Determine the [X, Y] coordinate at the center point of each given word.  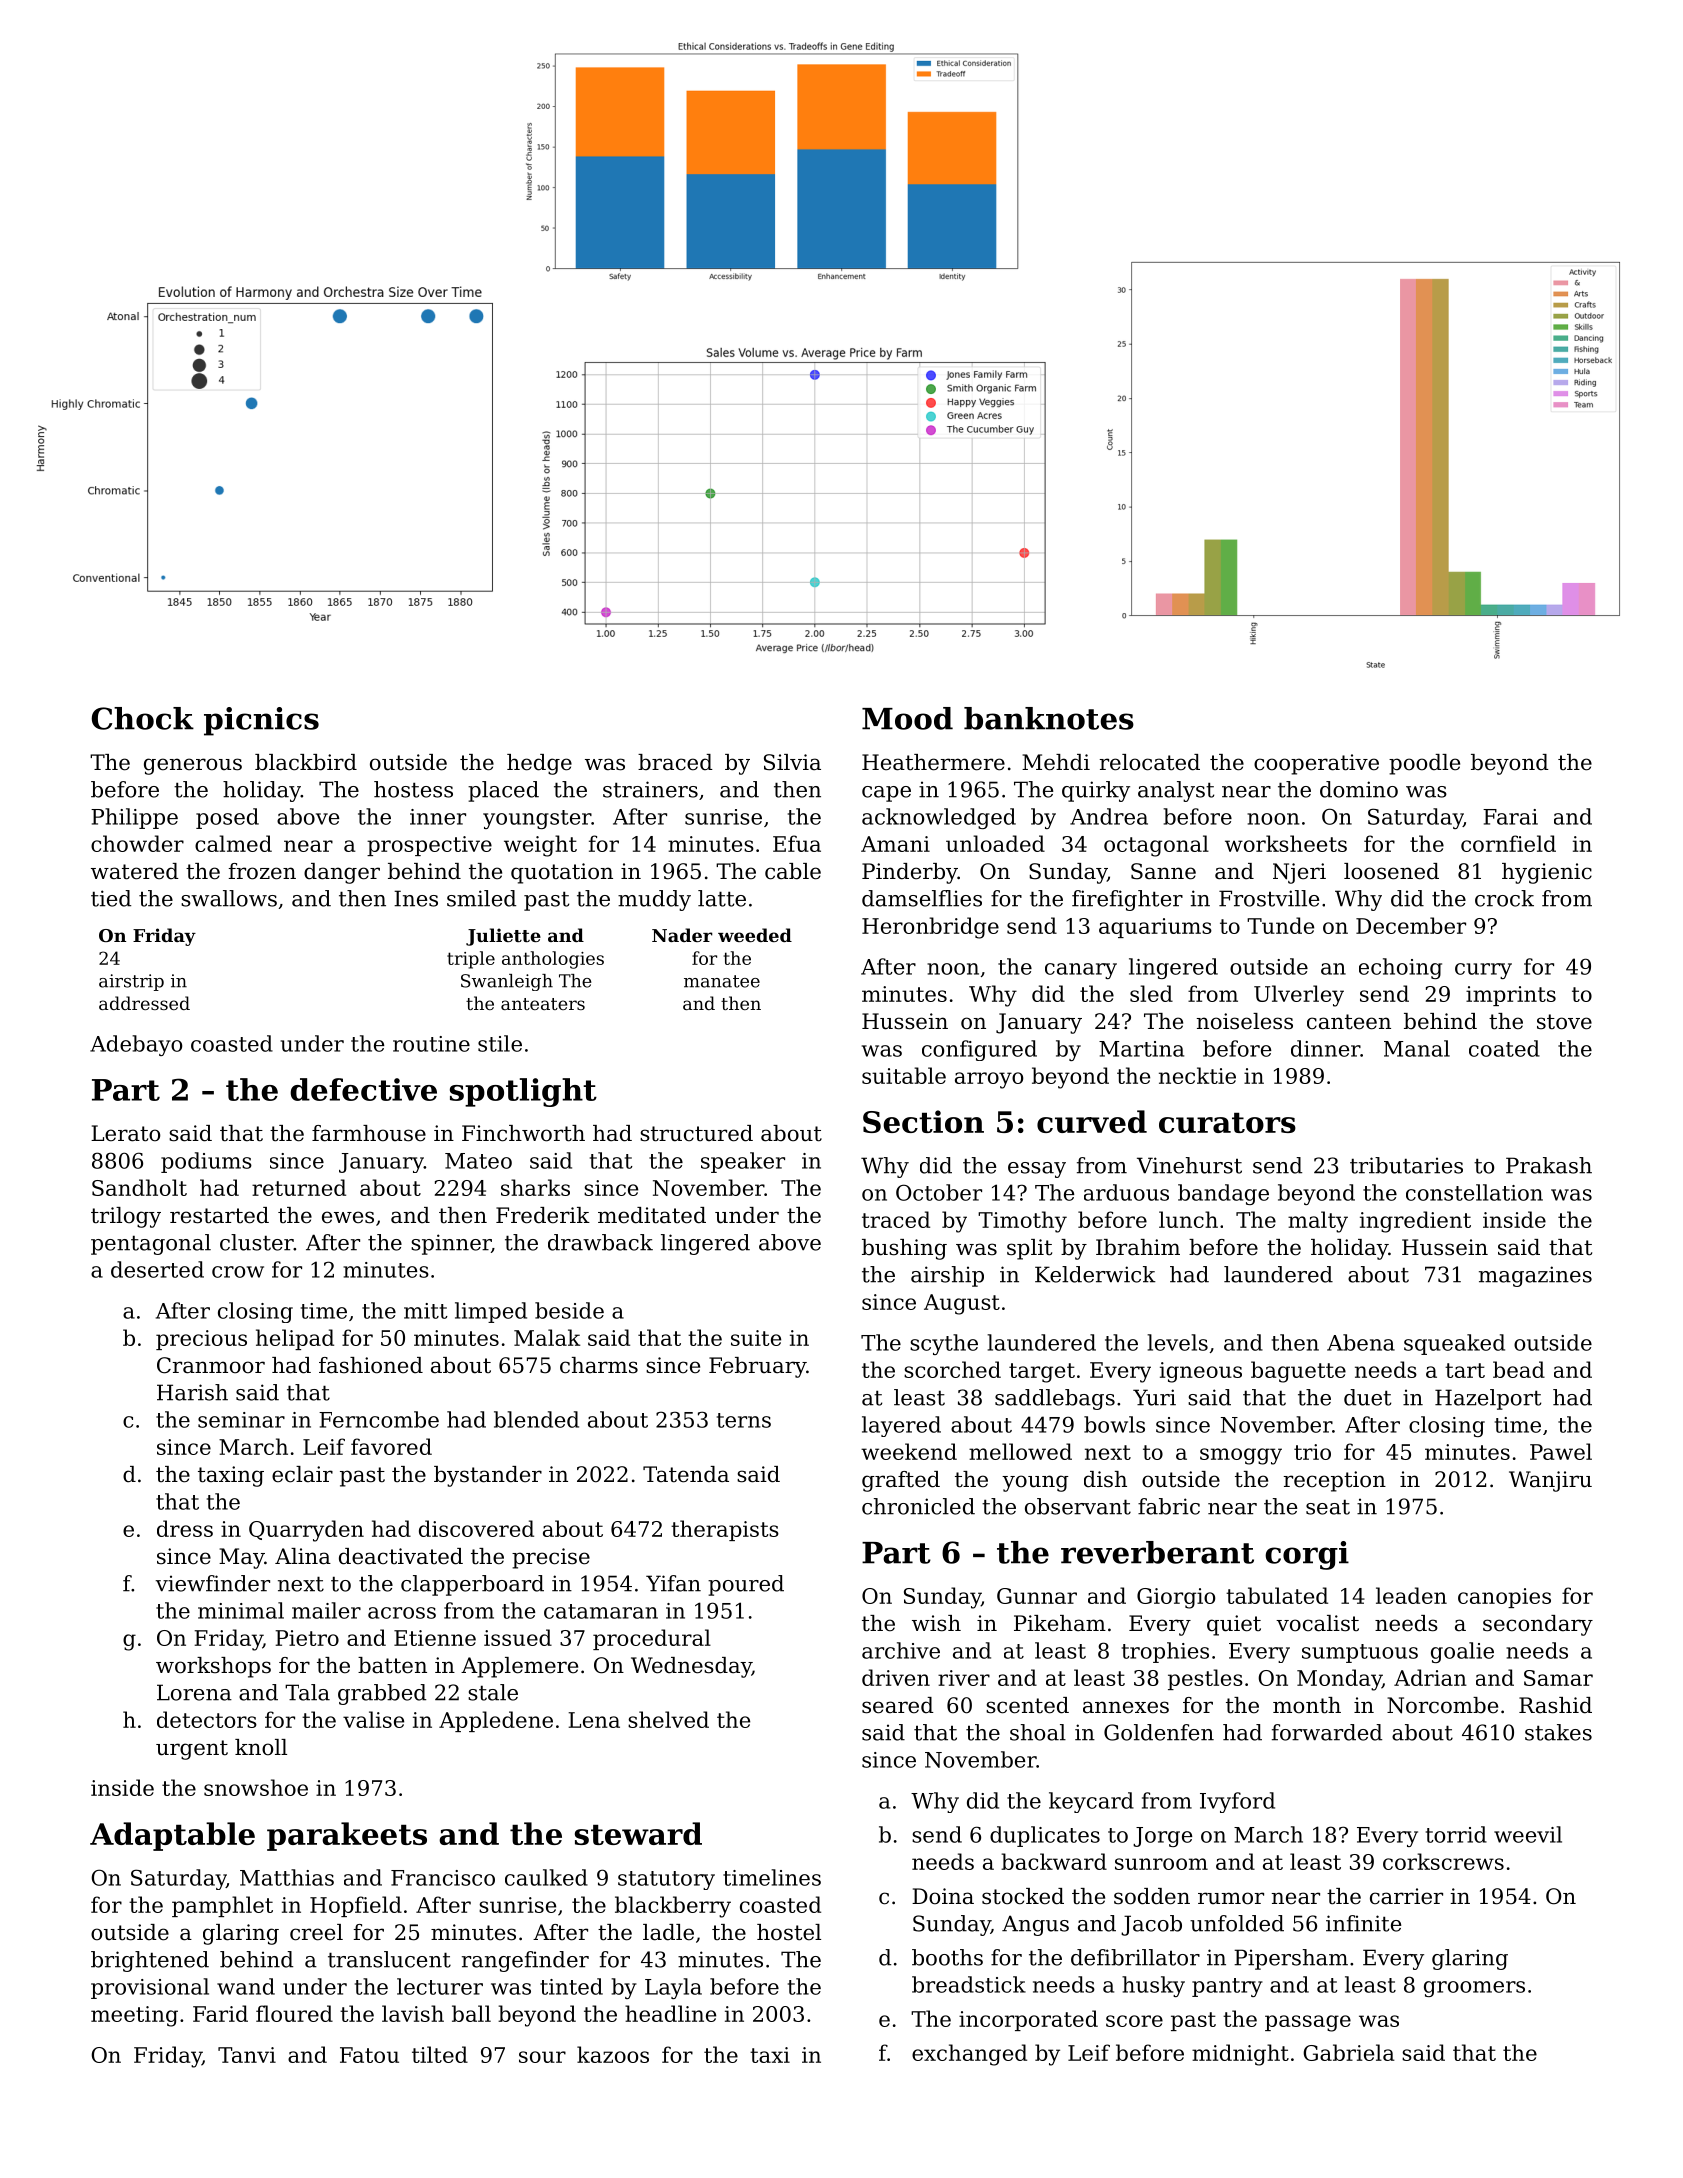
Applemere [519, 1667]
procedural [652, 1639]
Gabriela [1349, 2052]
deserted [157, 1269]
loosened [1391, 871]
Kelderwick [1095, 1274]
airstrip [131, 982]
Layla [673, 1988]
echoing [1400, 968]
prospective [429, 846]
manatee [722, 981]
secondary [1538, 1625]
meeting [134, 2016]
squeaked [1454, 1344]
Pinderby [910, 873]
